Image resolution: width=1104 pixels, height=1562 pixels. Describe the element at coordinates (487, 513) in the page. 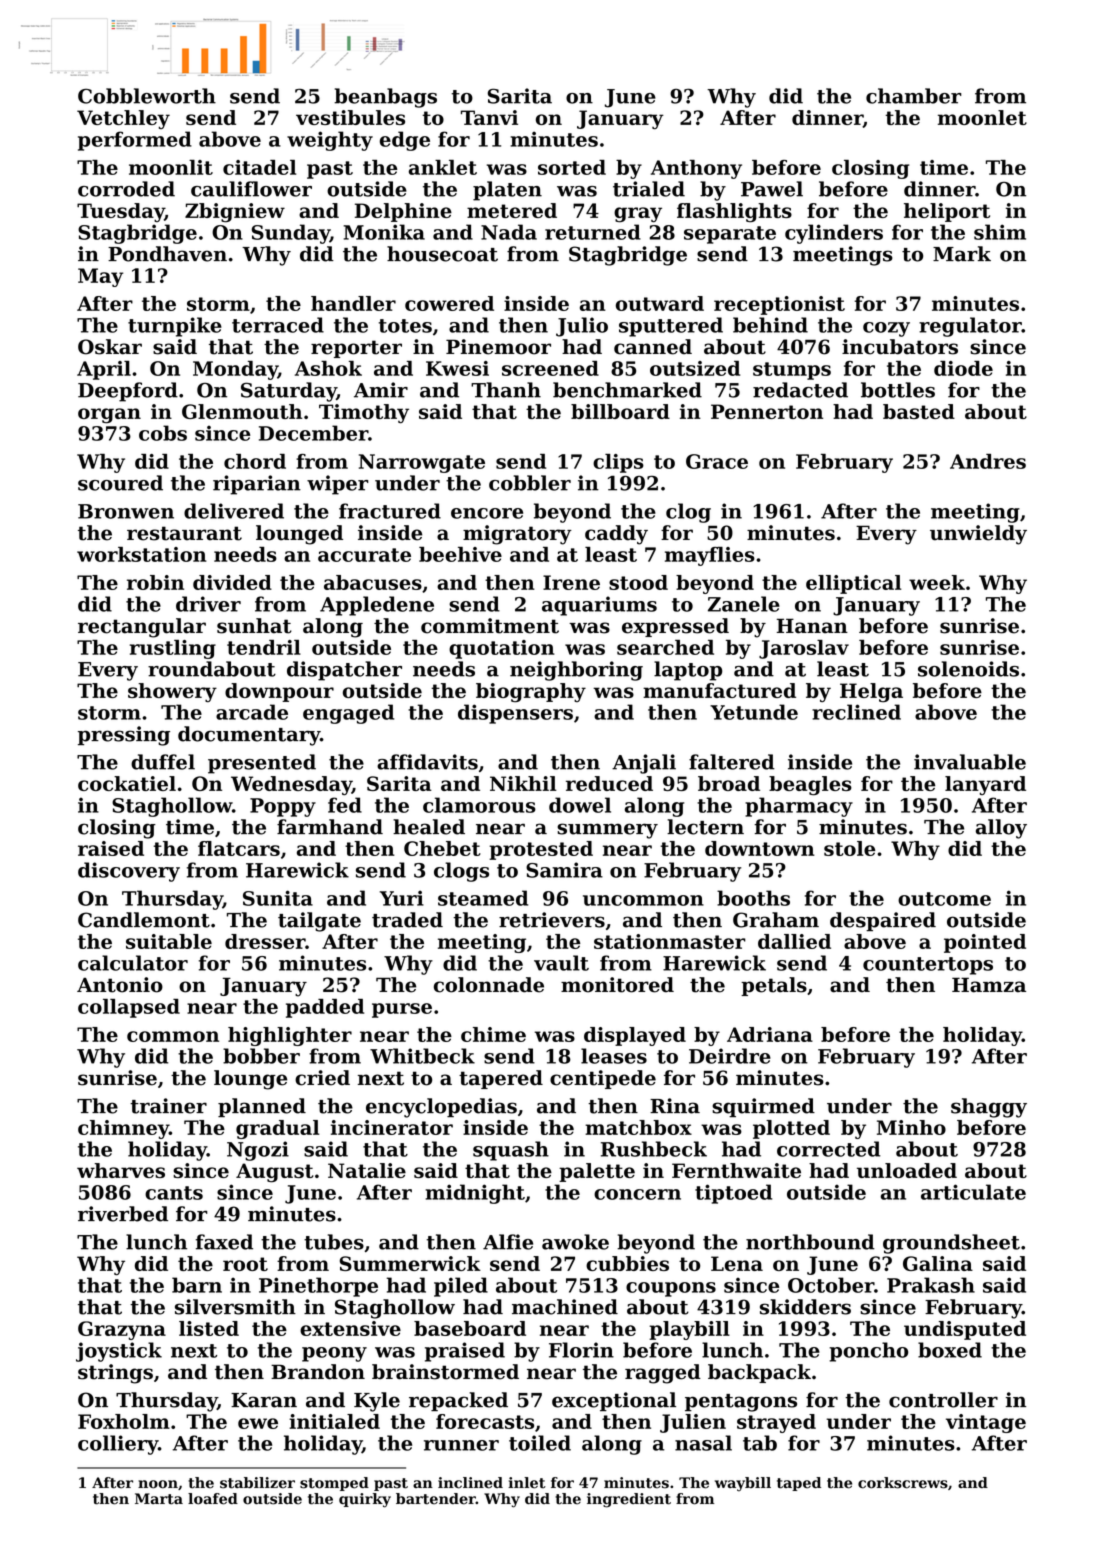

I see `encore` at that location.
